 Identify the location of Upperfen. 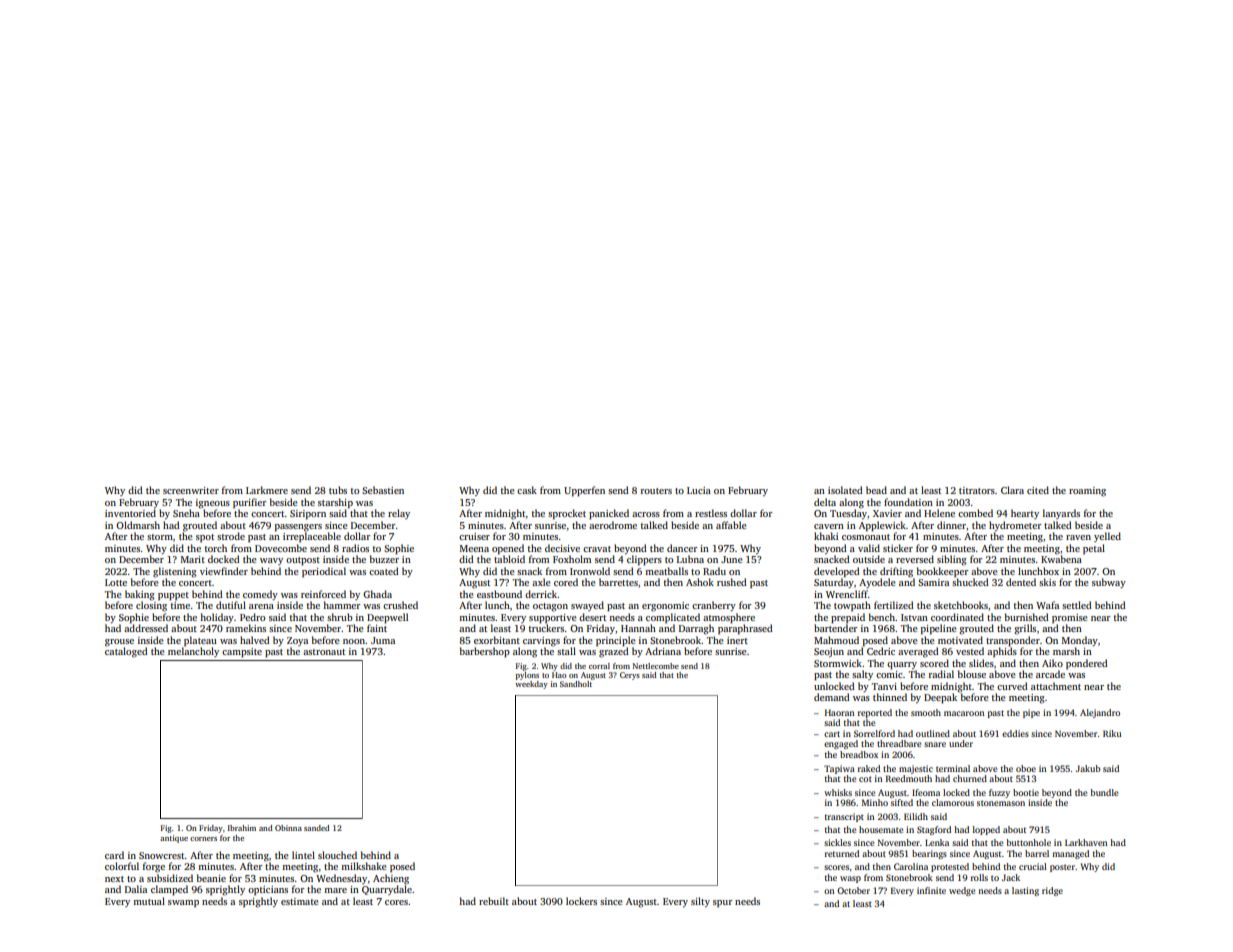
(584, 491).
